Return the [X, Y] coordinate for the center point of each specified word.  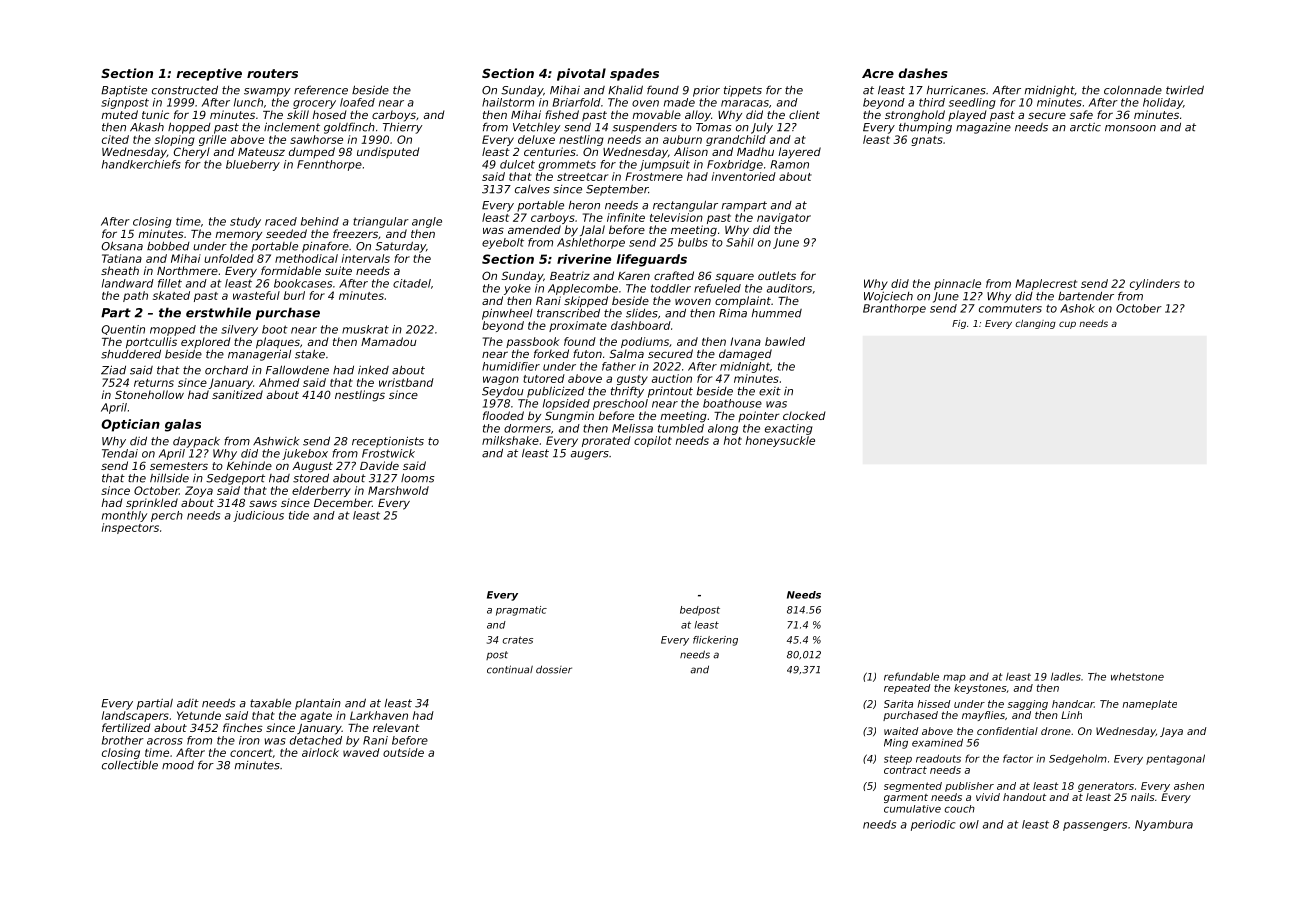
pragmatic [521, 611]
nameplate [1150, 705]
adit [188, 703]
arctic [1085, 127]
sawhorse [316, 139]
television [676, 217]
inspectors [130, 528]
